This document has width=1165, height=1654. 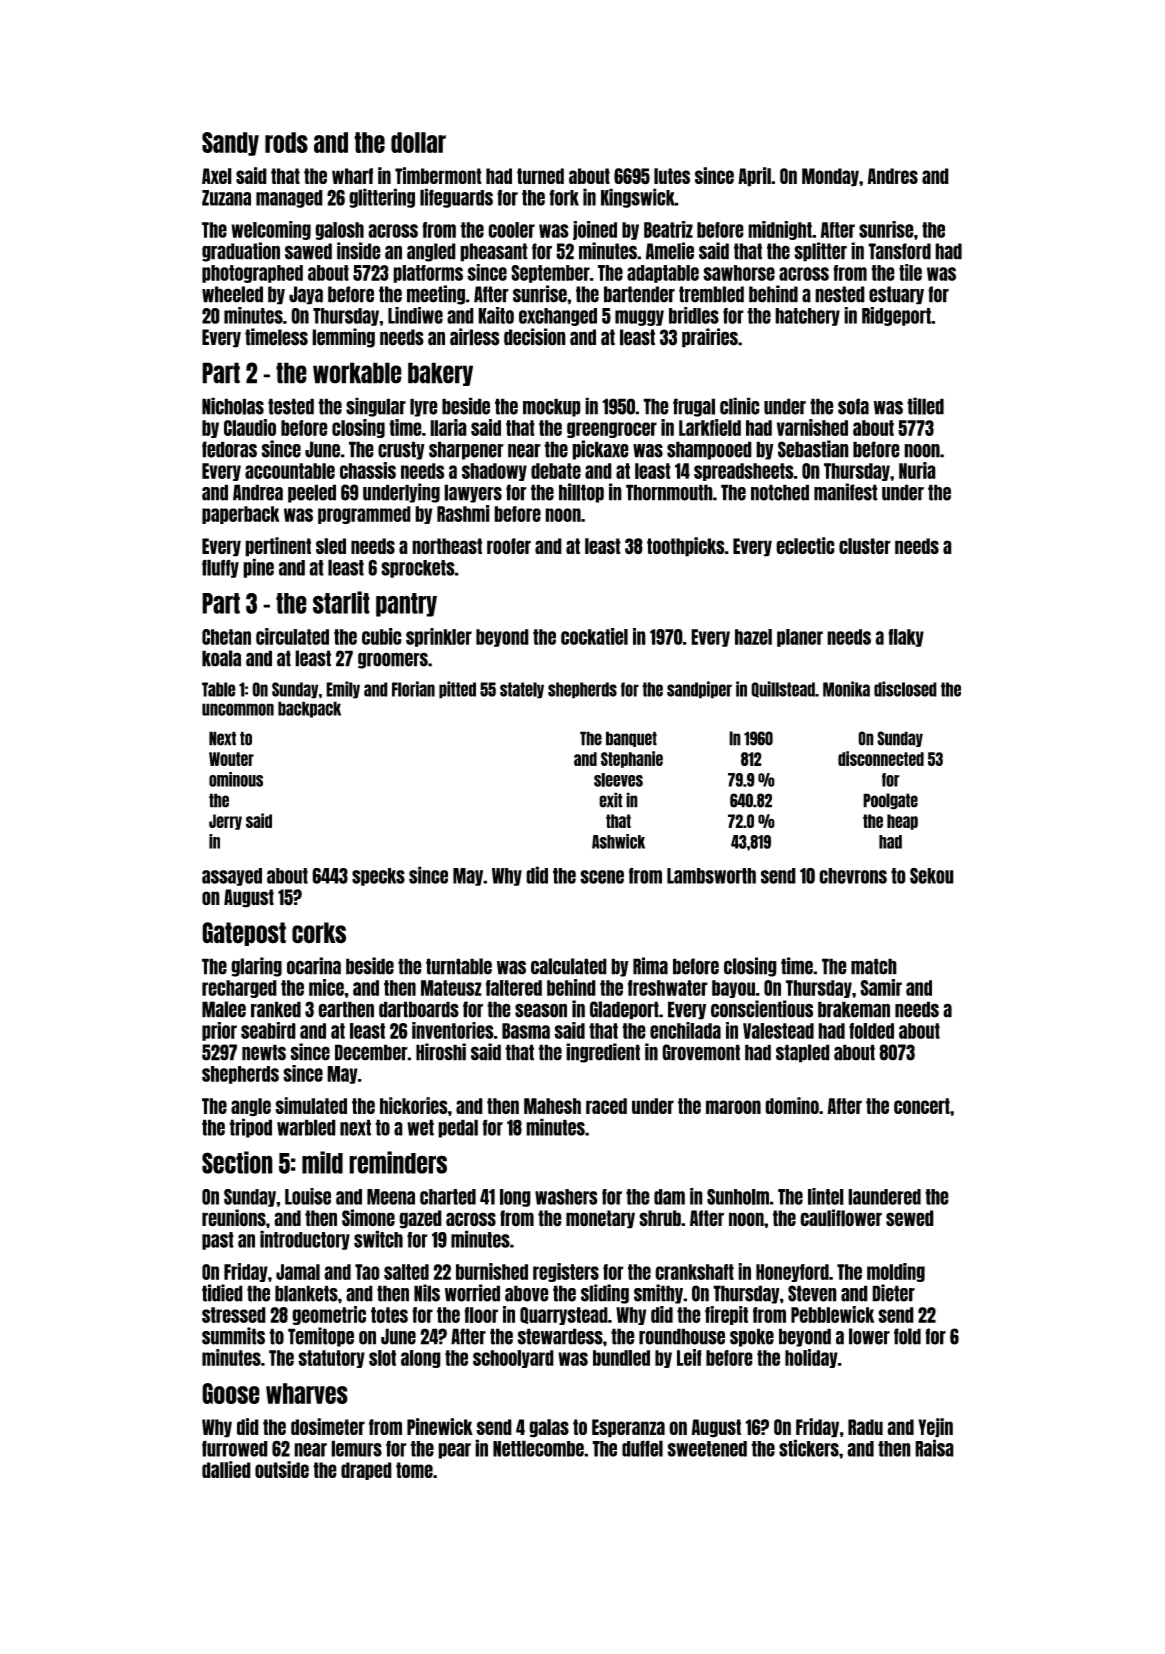 What do you see at coordinates (618, 841) in the document?
I see `Ashwick` at bounding box center [618, 841].
